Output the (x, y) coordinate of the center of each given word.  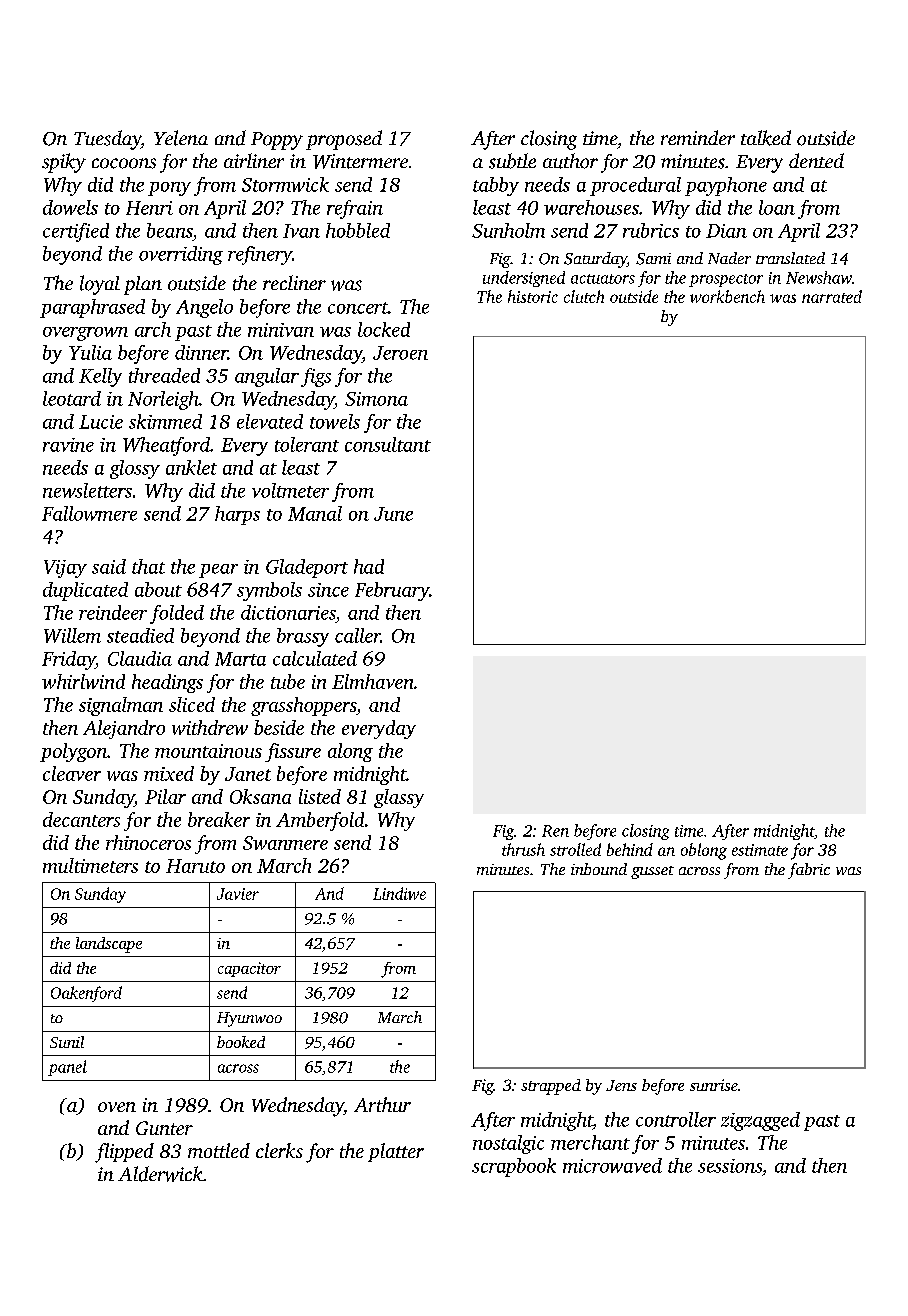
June (393, 514)
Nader (729, 258)
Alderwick (160, 1174)
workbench (727, 296)
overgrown (85, 334)
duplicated (85, 591)
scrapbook (514, 1167)
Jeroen (400, 353)
